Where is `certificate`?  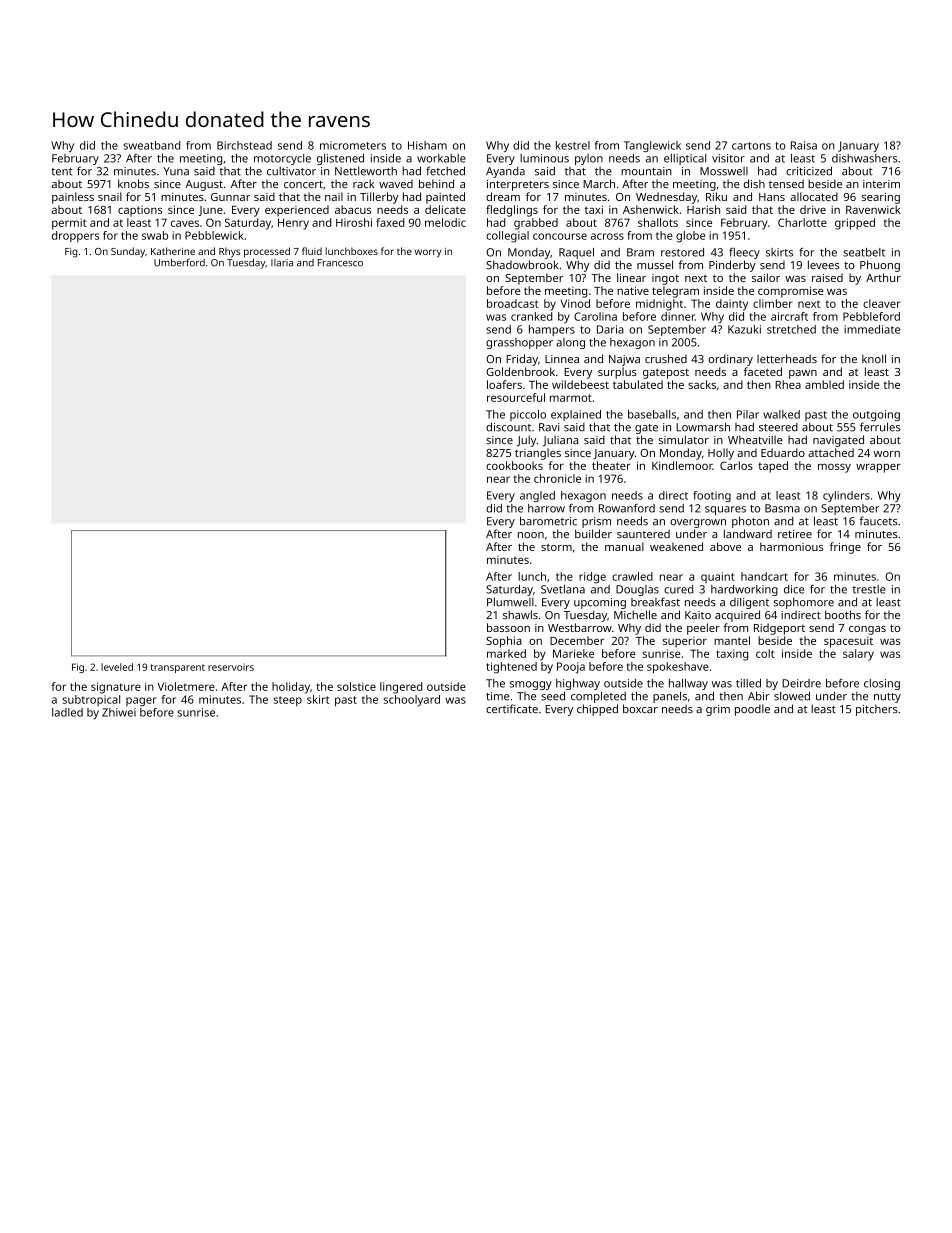
certificate is located at coordinates (512, 708).
